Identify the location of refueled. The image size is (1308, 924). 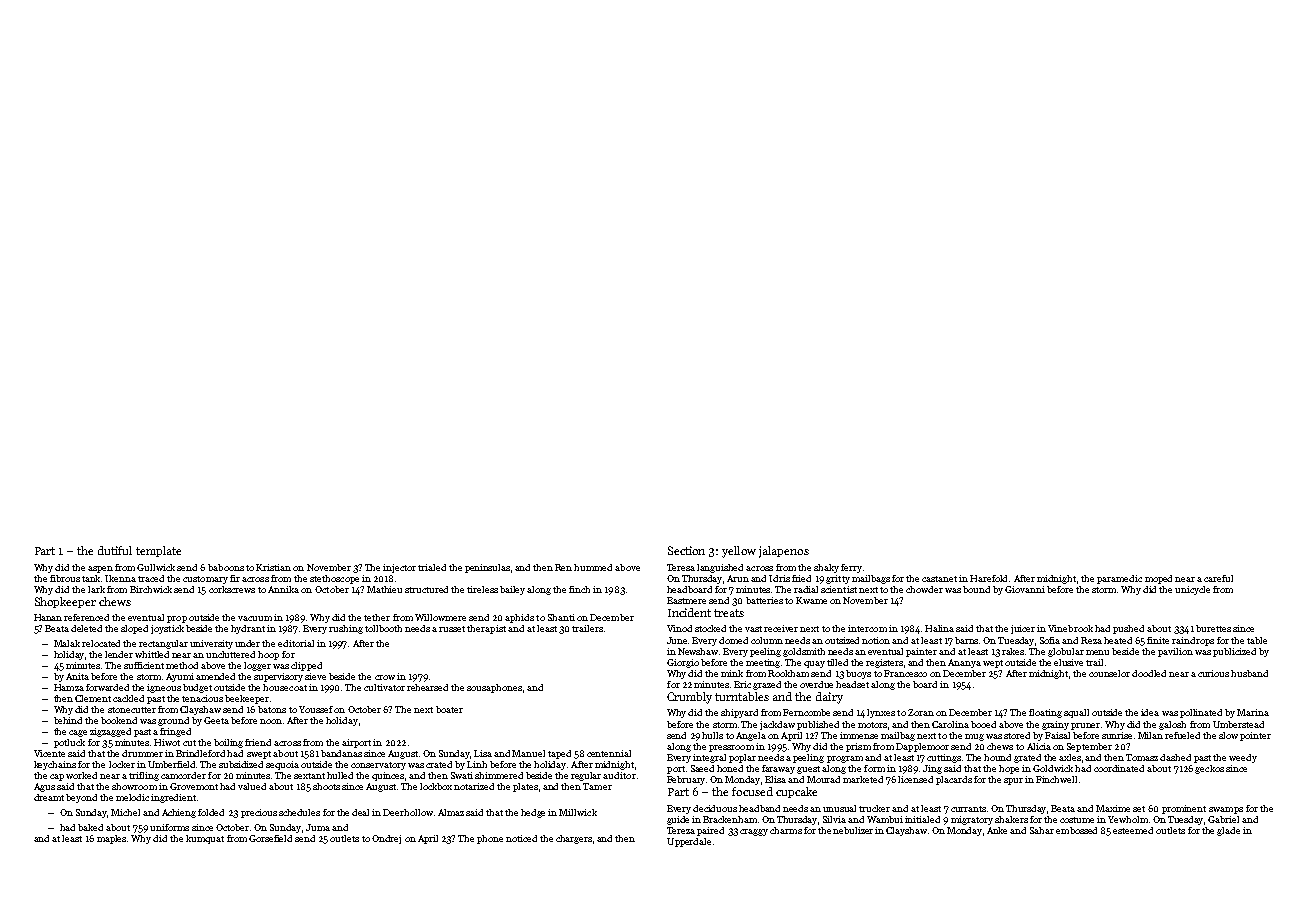
(1182, 735).
